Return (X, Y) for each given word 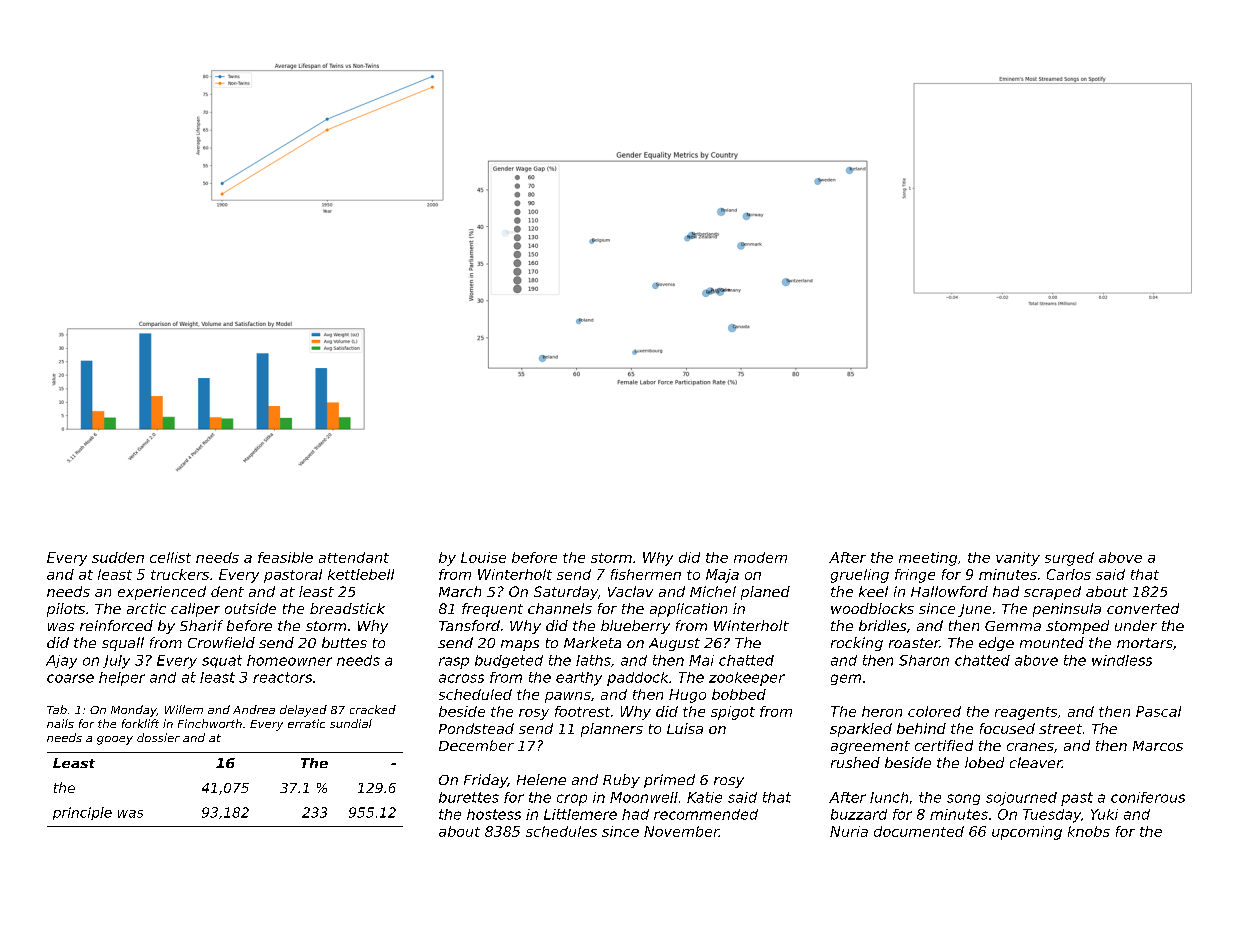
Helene (541, 779)
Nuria (849, 831)
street (1060, 729)
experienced (162, 593)
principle (82, 813)
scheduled (475, 694)
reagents (1026, 713)
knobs (1089, 831)
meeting (928, 559)
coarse (70, 678)
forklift (140, 723)
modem (760, 557)
